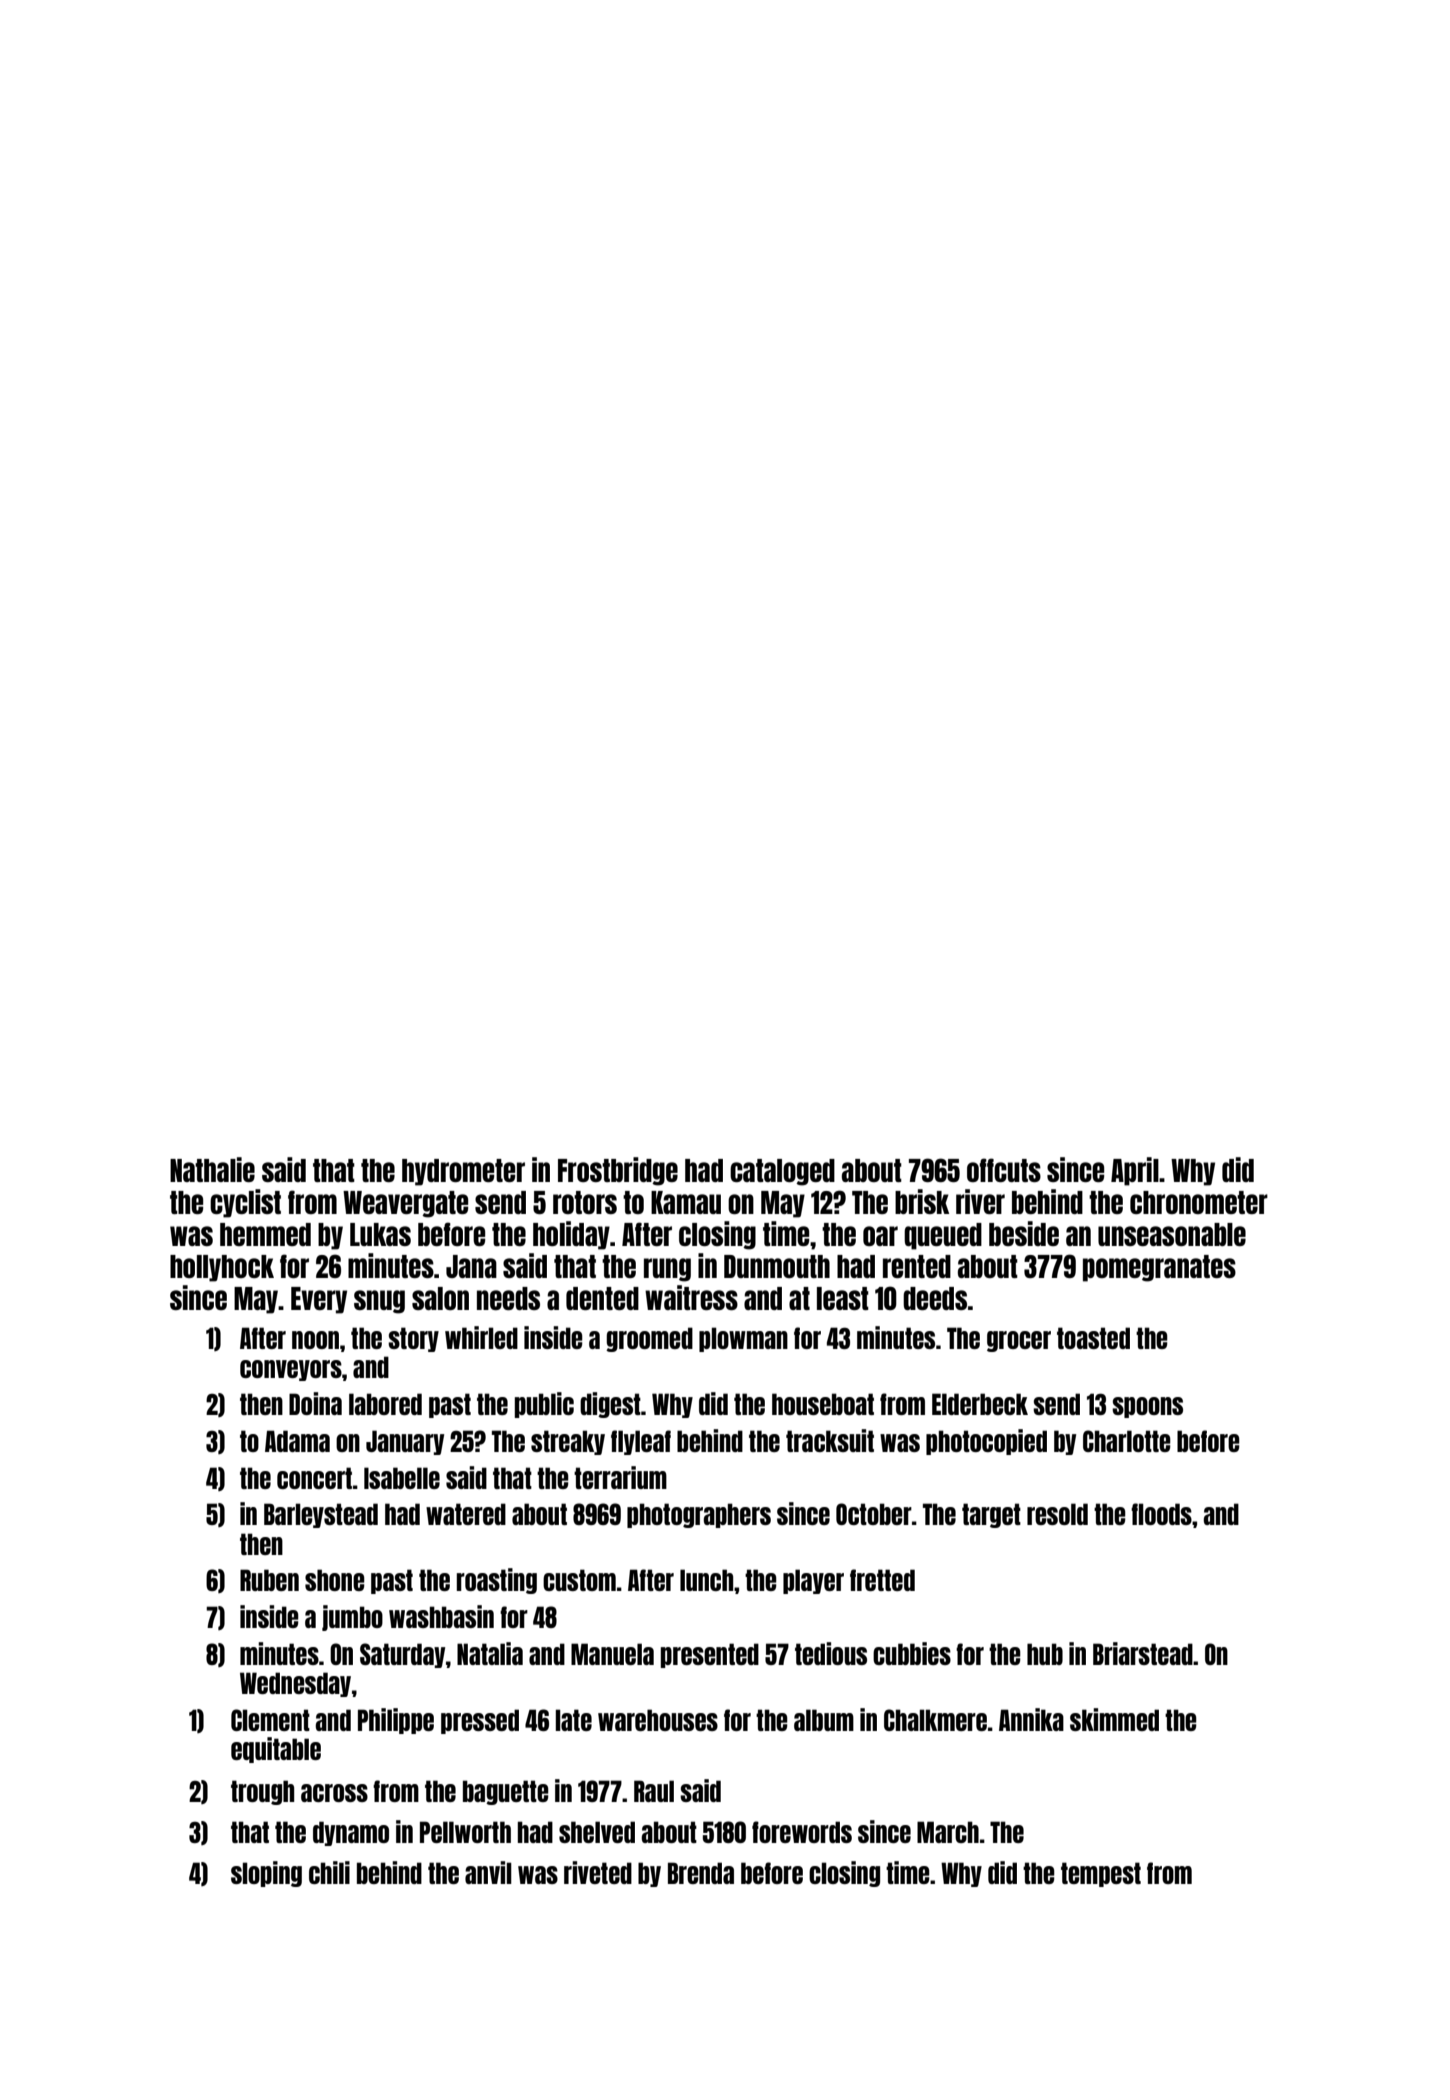 The image size is (1450, 2100). Describe the element at coordinates (667, 1270) in the screenshot. I see `rung` at that location.
